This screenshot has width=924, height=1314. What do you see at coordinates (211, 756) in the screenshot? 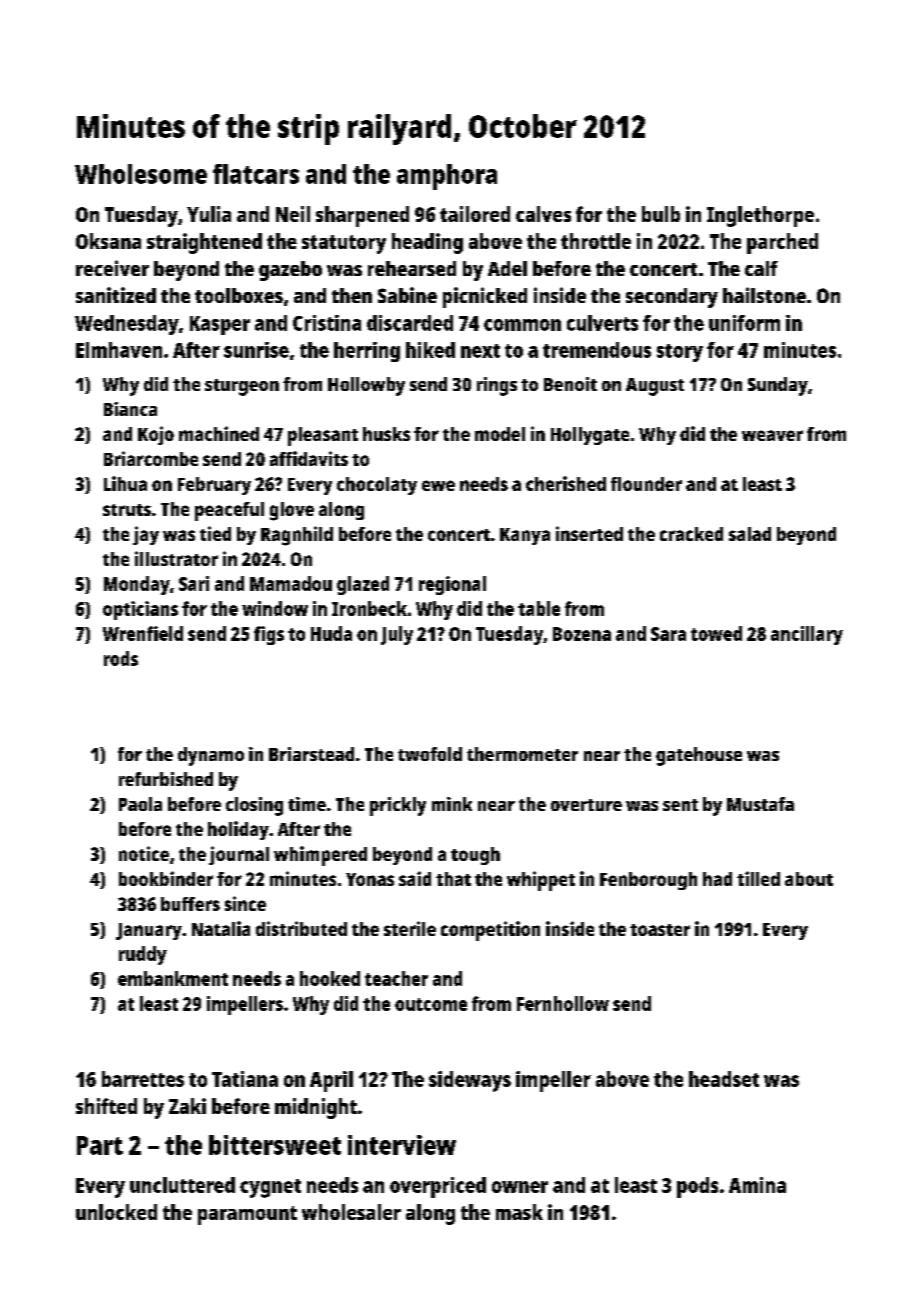
I see `dynamo` at bounding box center [211, 756].
